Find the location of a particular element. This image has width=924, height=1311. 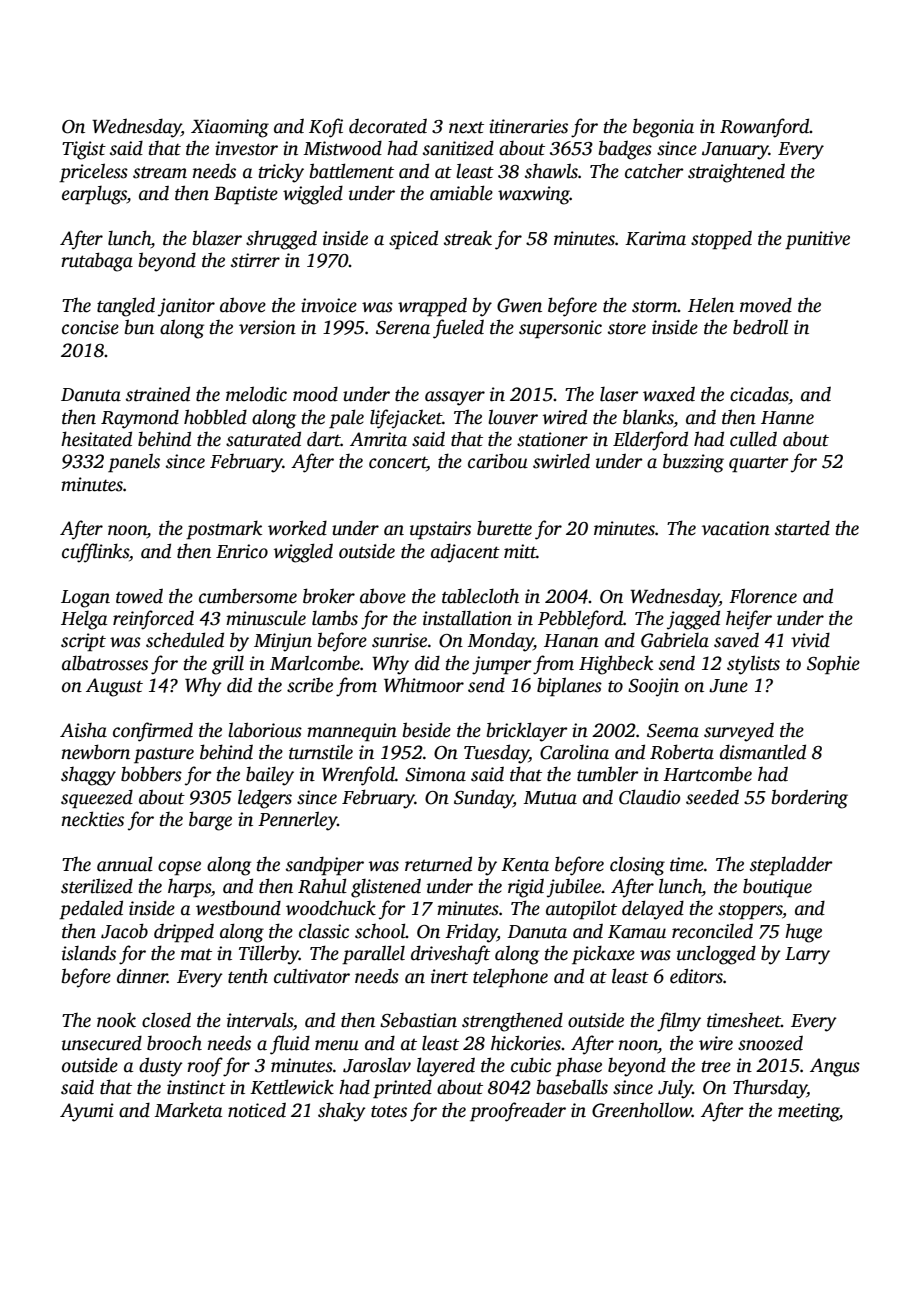

adjacent is located at coordinates (465, 553).
